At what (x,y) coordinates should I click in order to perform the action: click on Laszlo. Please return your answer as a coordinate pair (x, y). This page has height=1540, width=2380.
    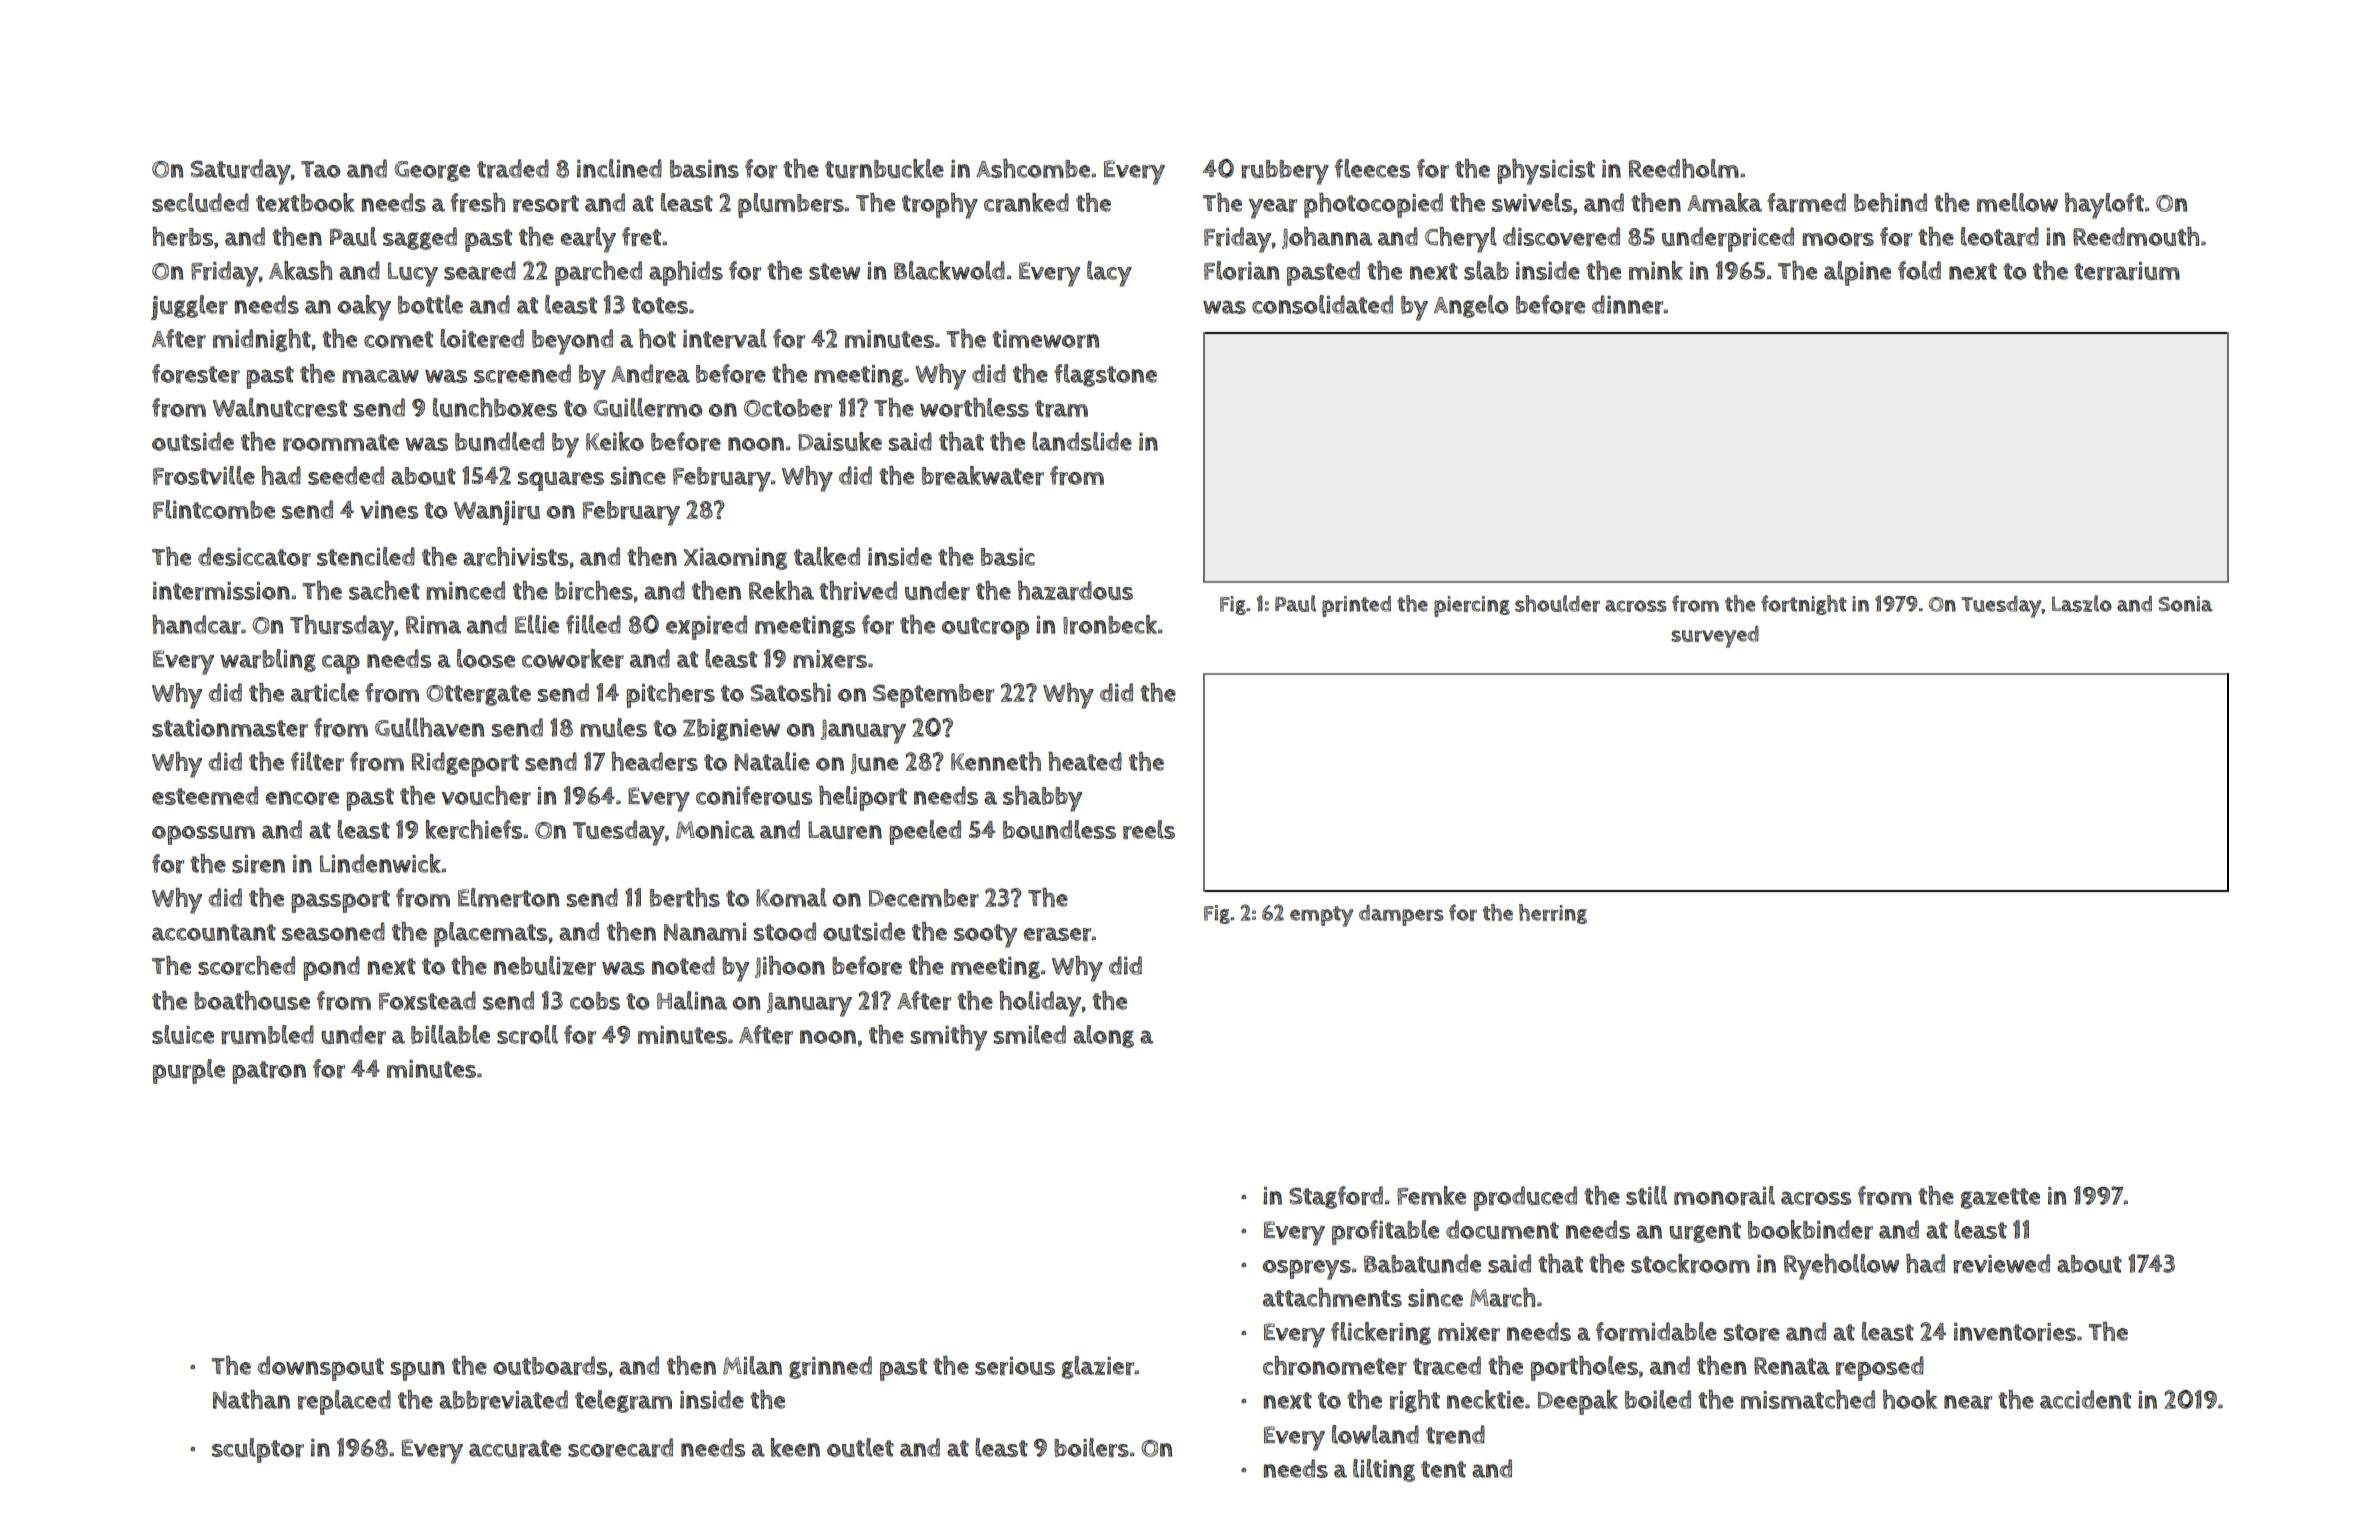
    Looking at the image, I should click on (2082, 603).
